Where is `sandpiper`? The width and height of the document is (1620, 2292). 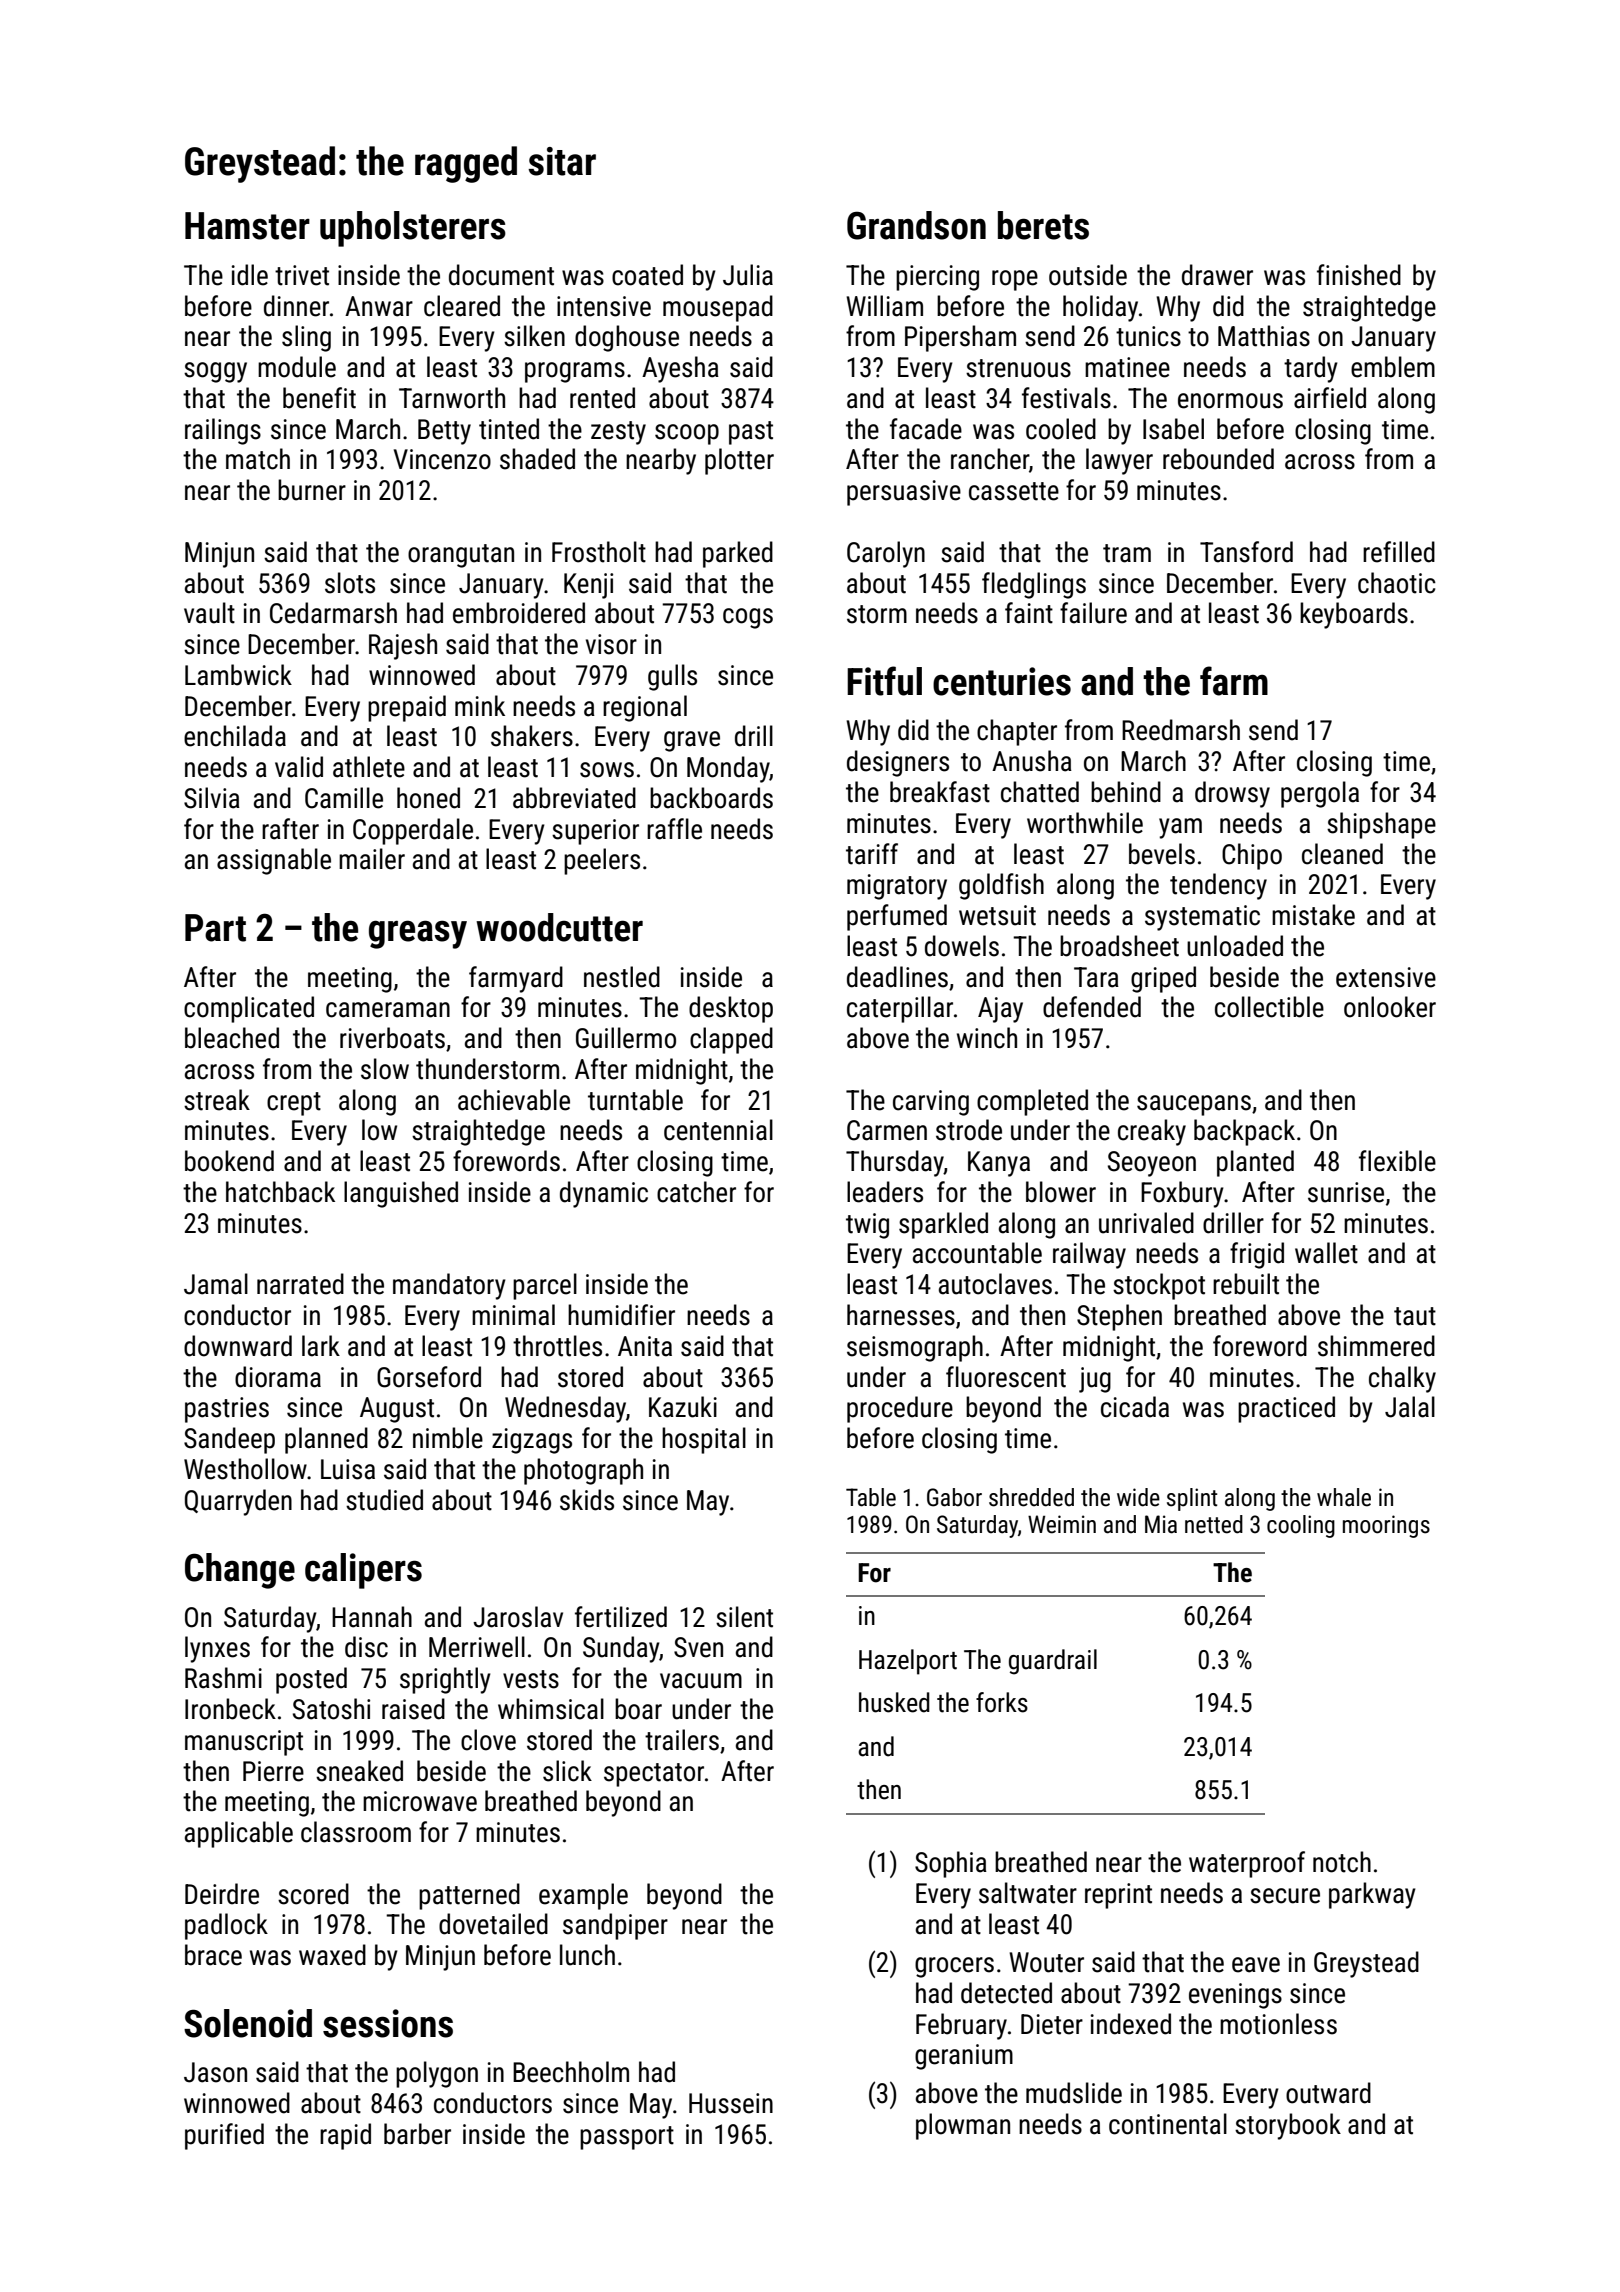 sandpiper is located at coordinates (615, 1926).
